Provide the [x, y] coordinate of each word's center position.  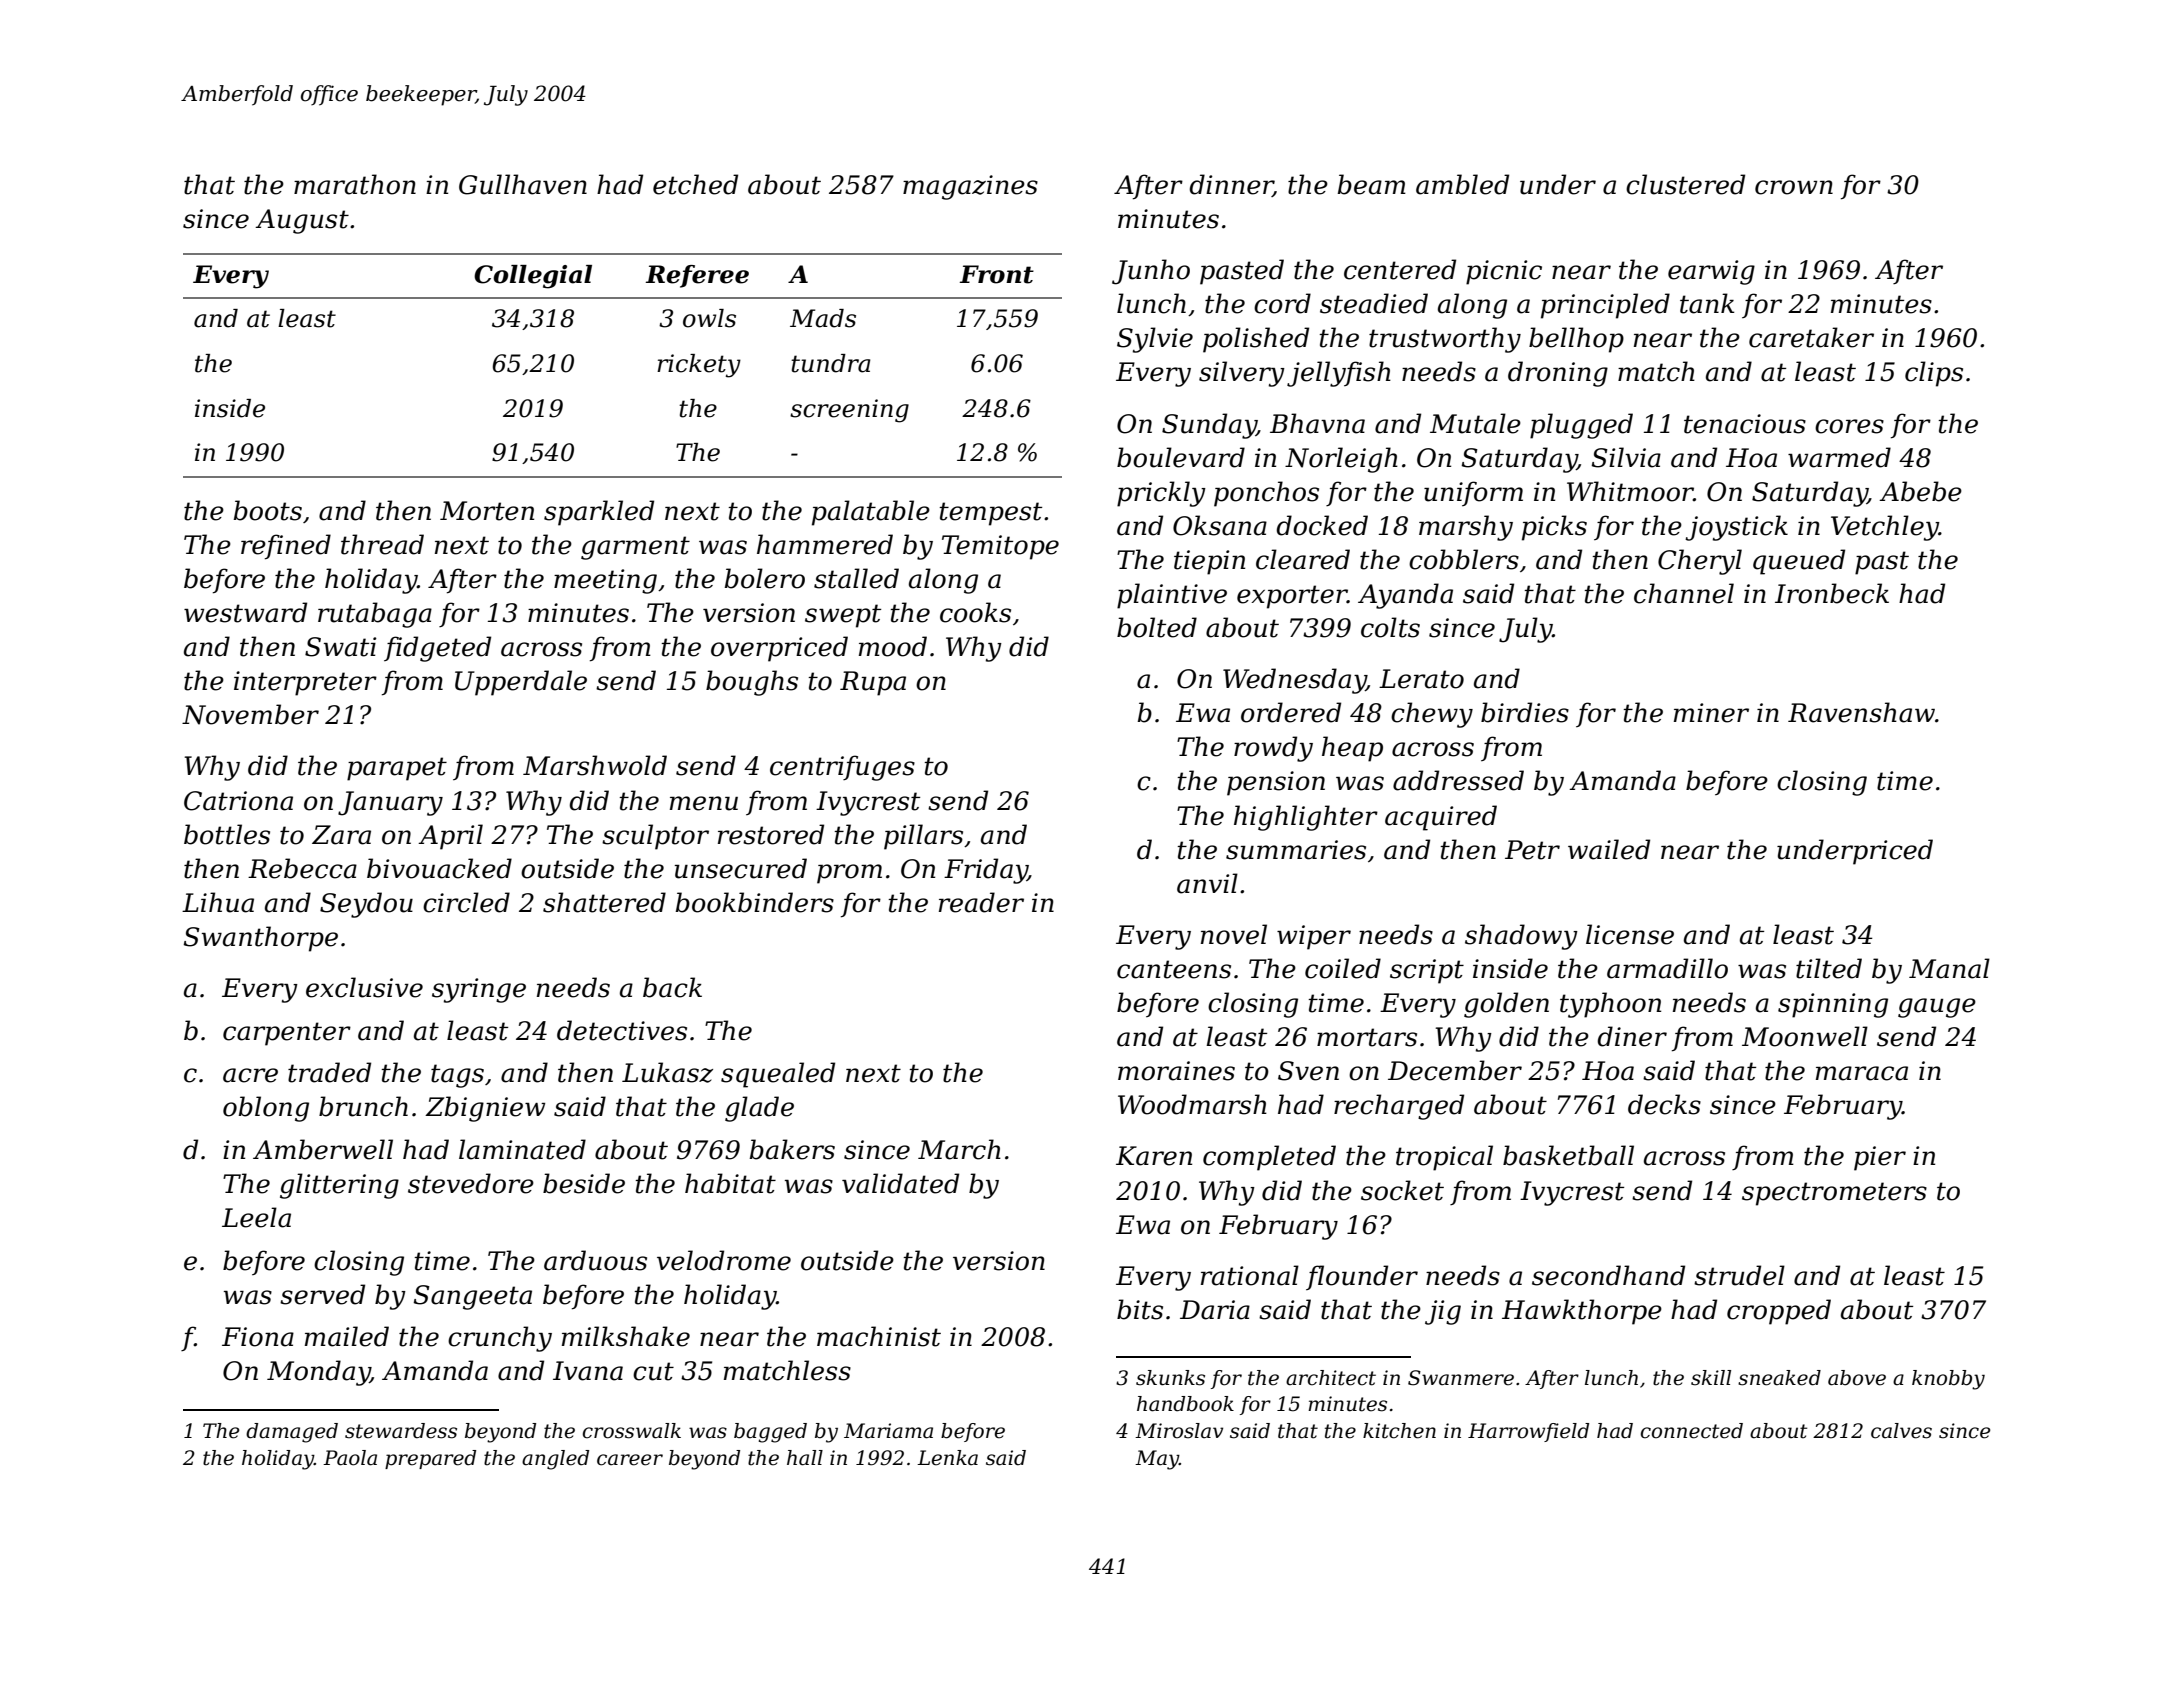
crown [1794, 187]
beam [1372, 184]
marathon [355, 184]
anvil [1207, 883]
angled [555, 1460]
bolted [1157, 627]
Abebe [1920, 491]
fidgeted [437, 649]
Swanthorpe [261, 939]
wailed [1609, 849]
